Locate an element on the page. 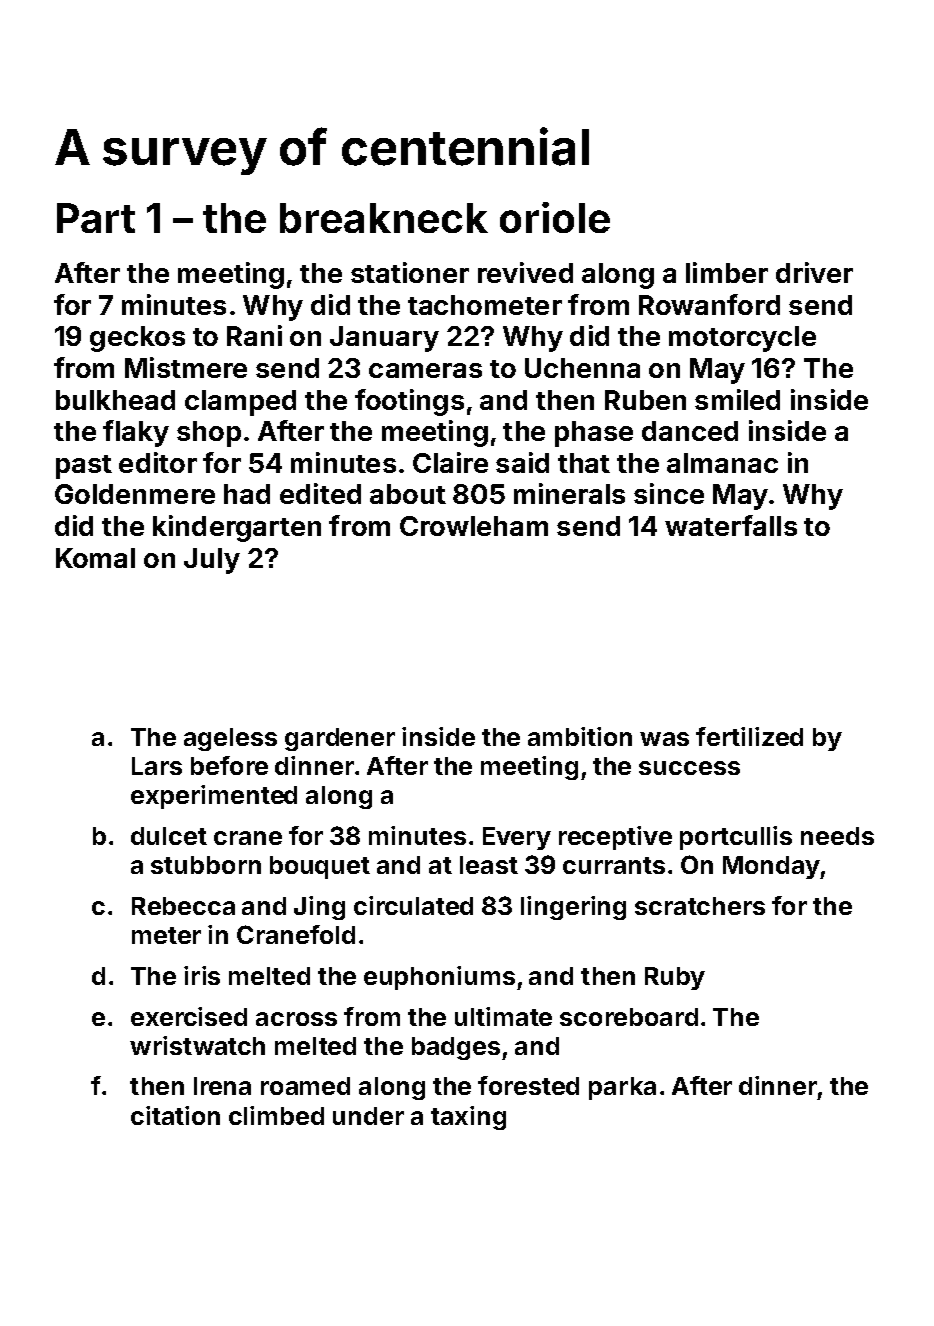  Rebecca is located at coordinates (183, 906).
